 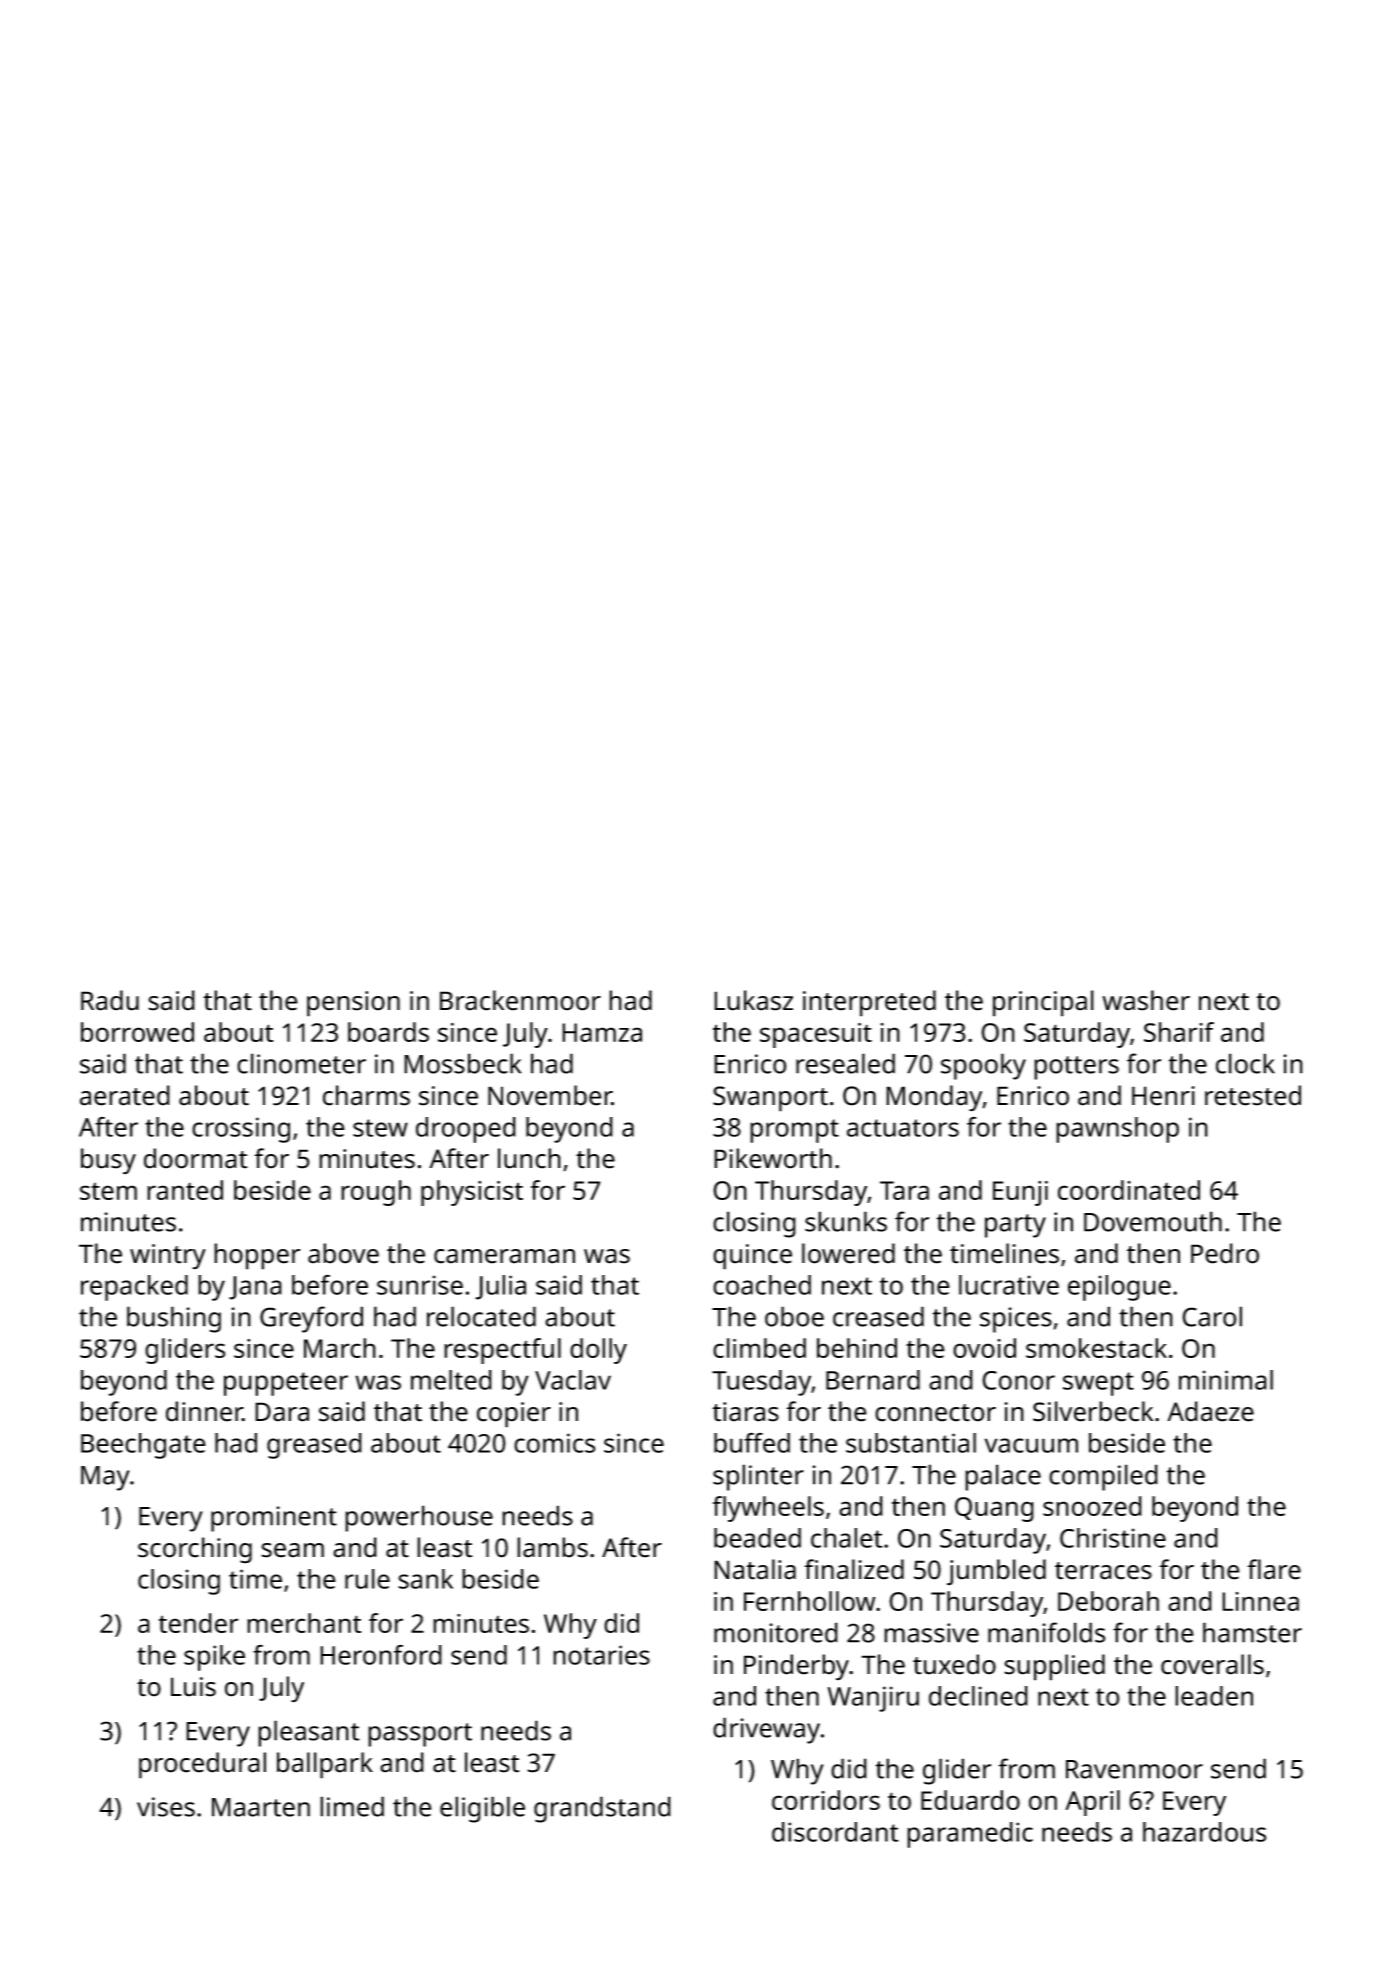 I want to click on pension, so click(x=353, y=1004).
